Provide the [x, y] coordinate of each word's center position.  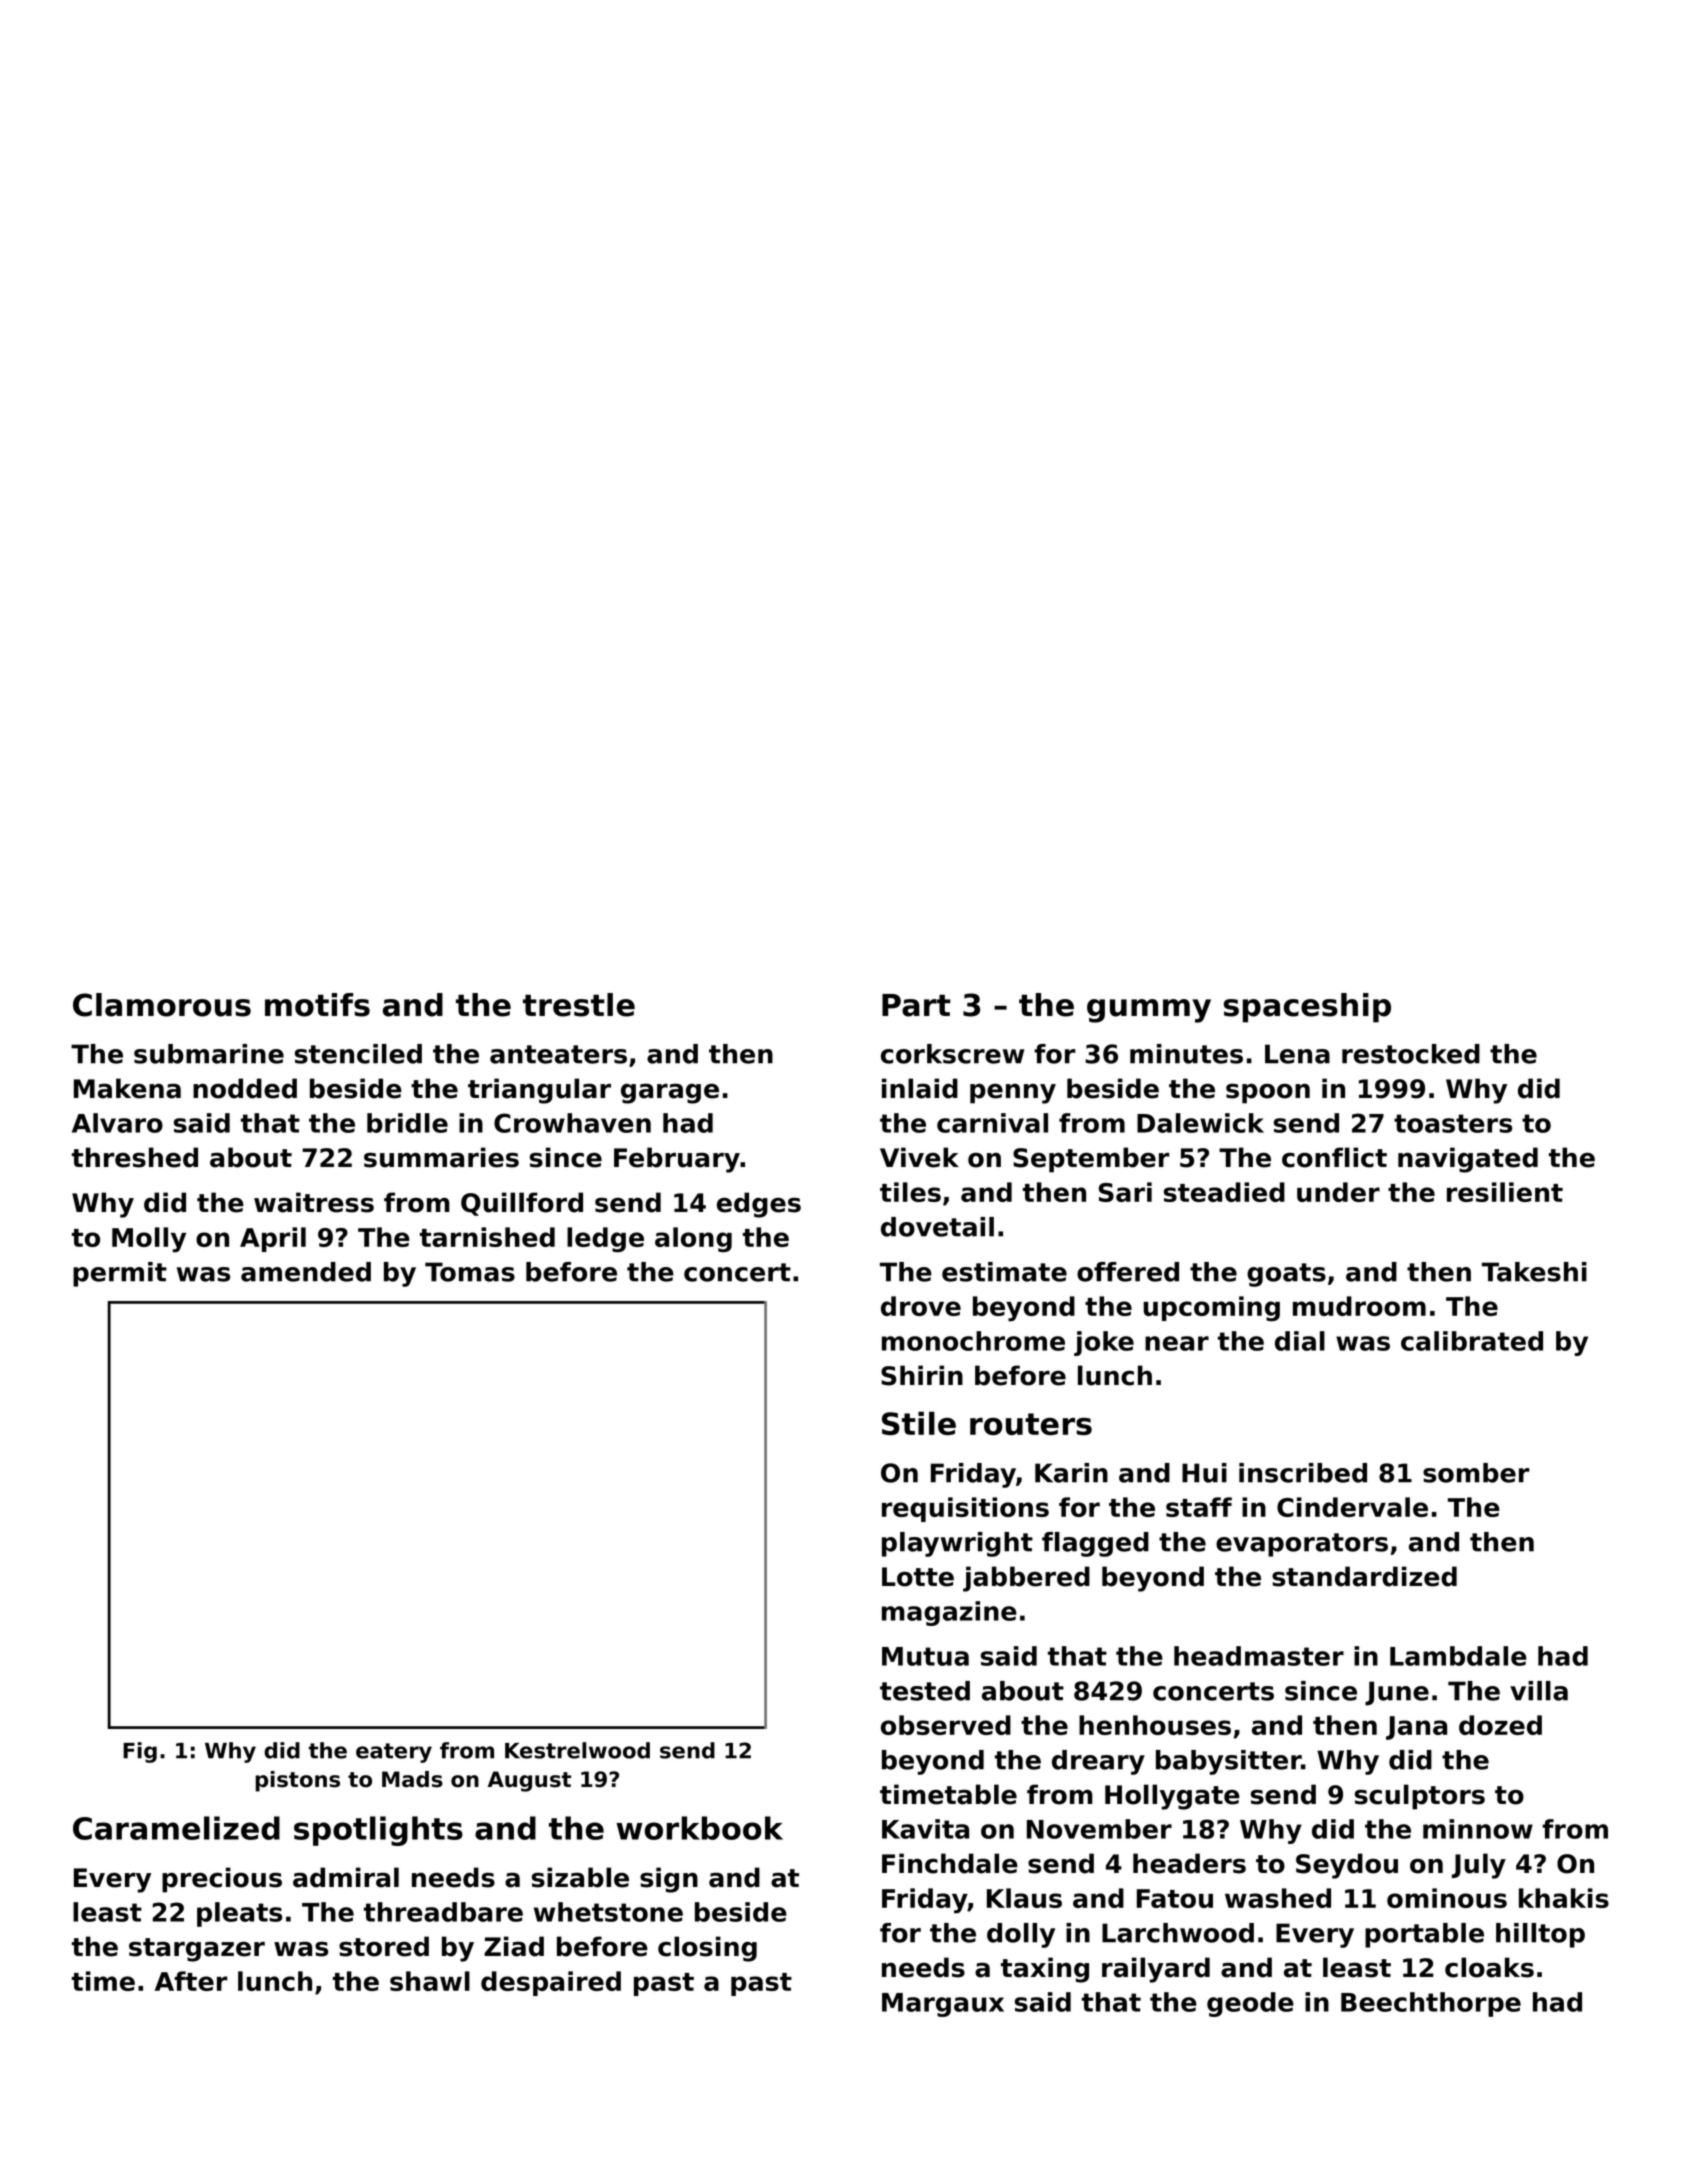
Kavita [925, 1829]
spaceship [1307, 1008]
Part [916, 1005]
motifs [317, 1005]
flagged [1095, 1544]
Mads [412, 1779]
